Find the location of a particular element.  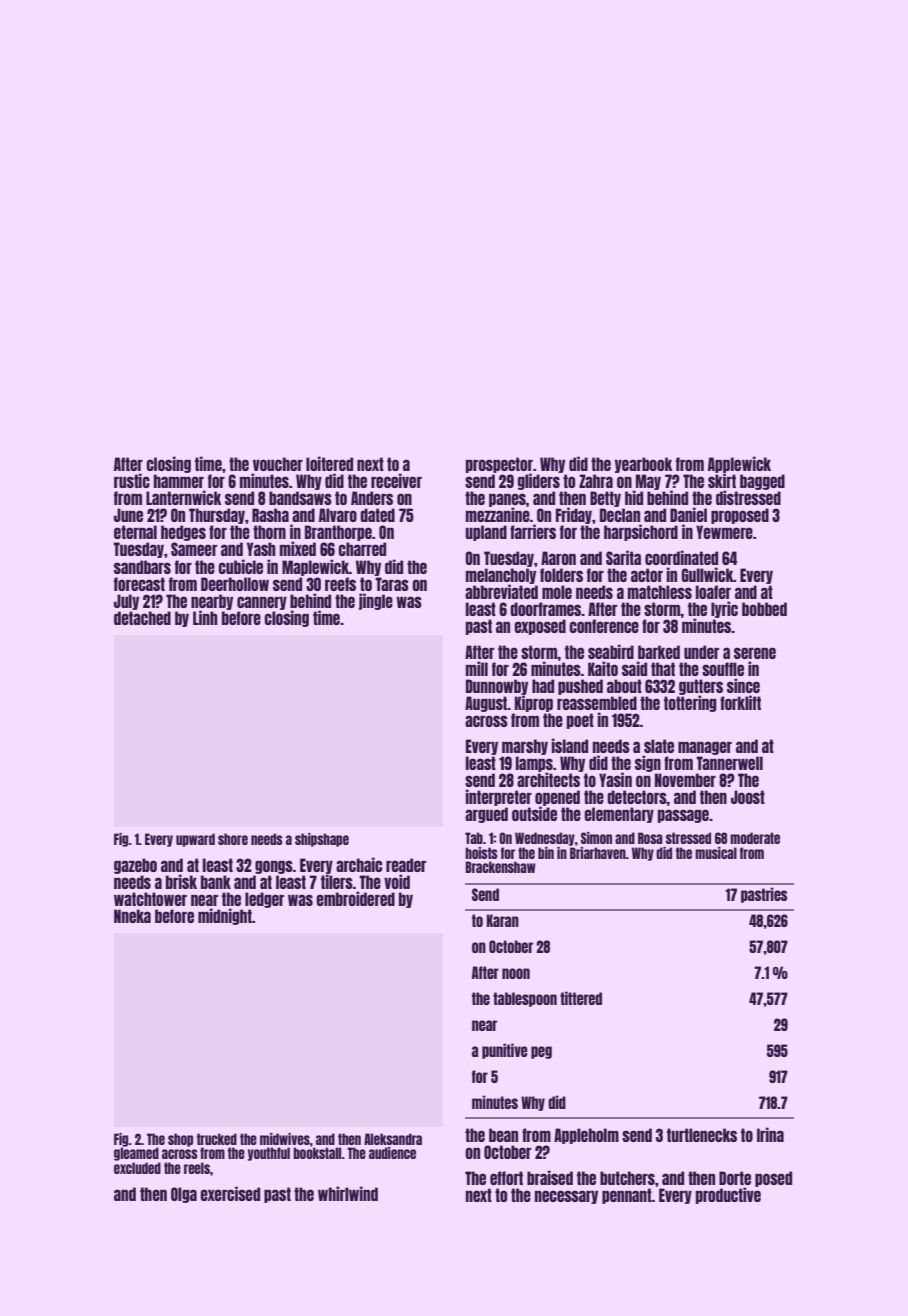

musical is located at coordinates (716, 853).
